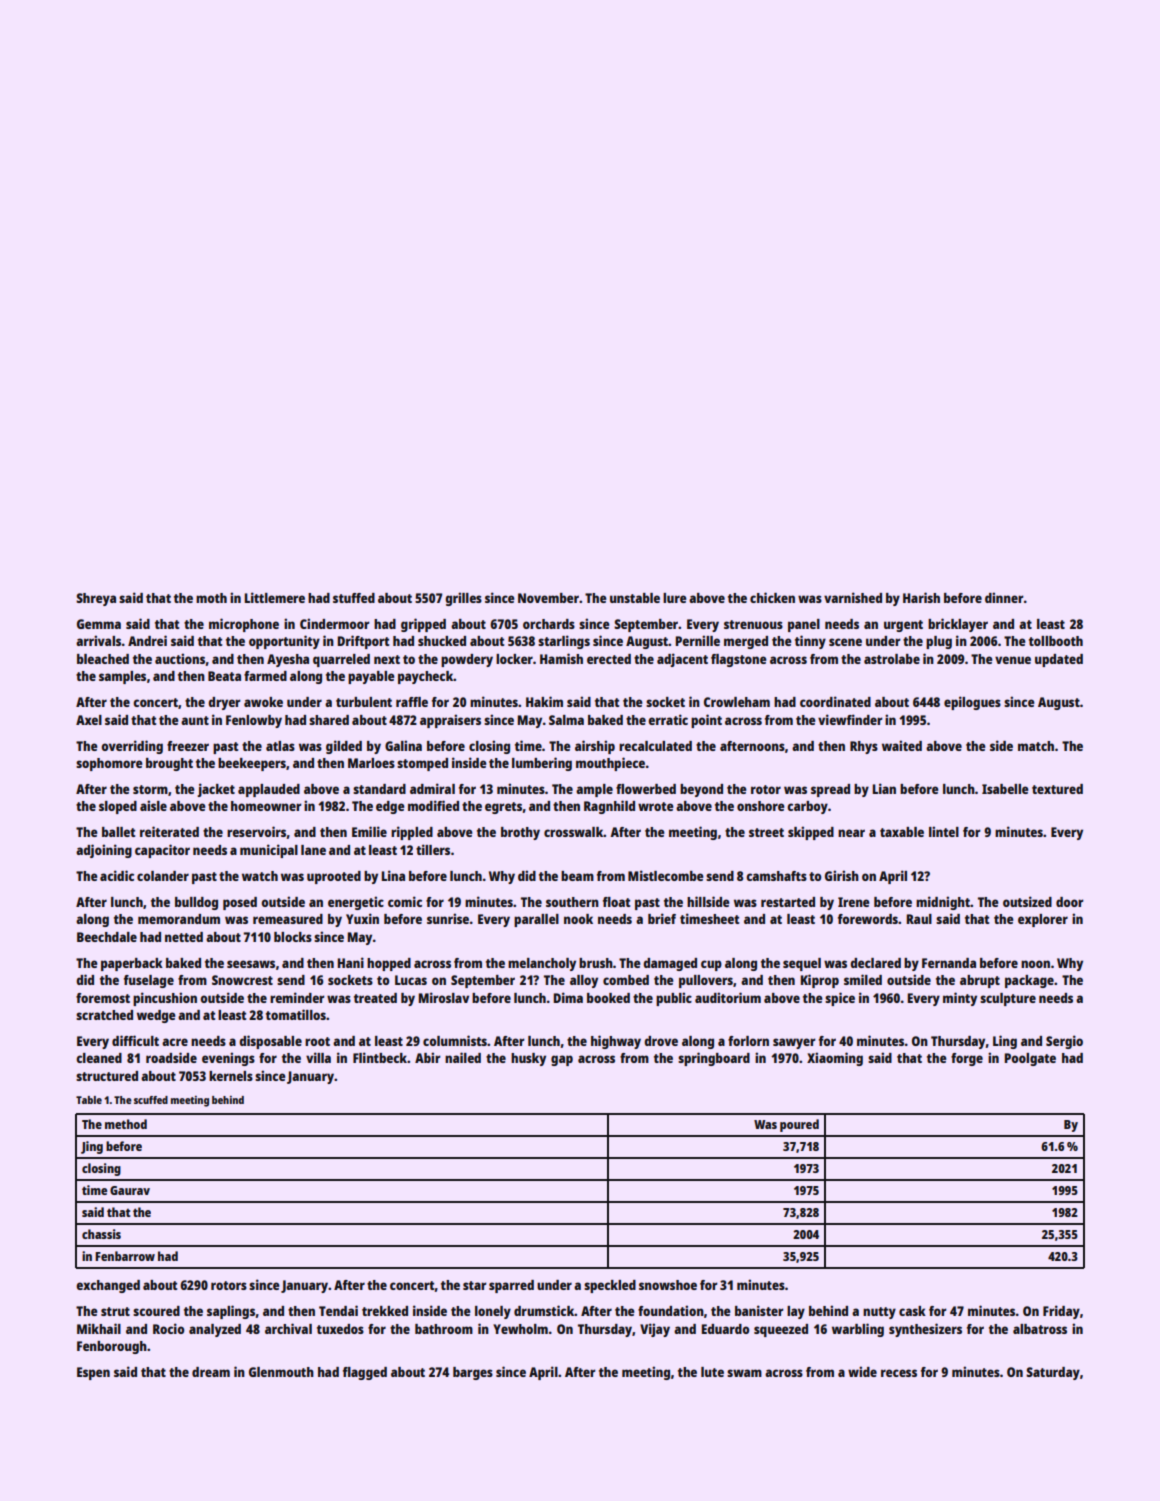 The height and width of the screenshot is (1501, 1160). Describe the element at coordinates (130, 1190) in the screenshot. I see `Gaurav` at that location.
